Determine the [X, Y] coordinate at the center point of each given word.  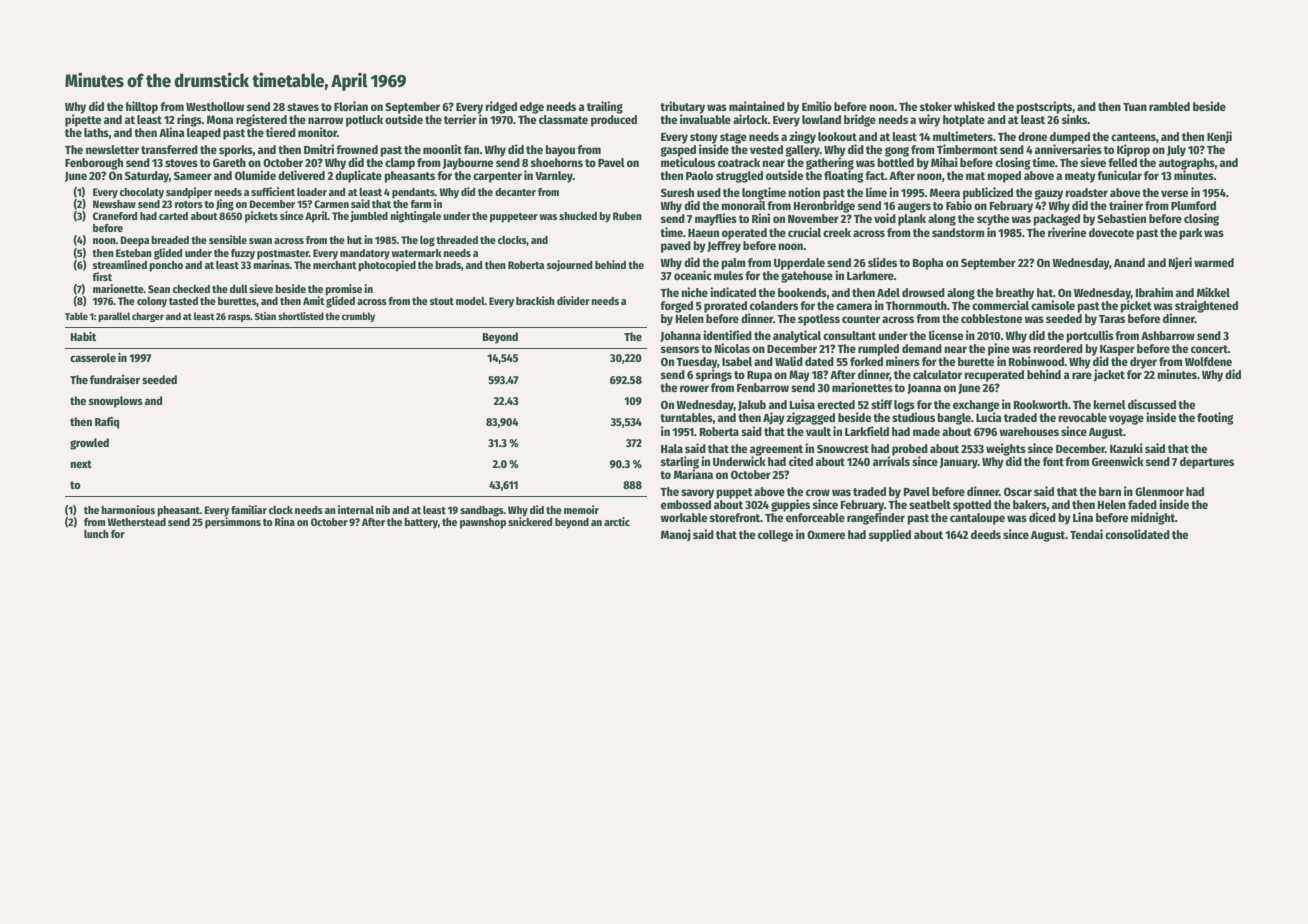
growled [89, 444]
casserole [93, 357]
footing [1215, 418]
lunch [96, 534]
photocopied [387, 265]
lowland [821, 119]
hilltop [142, 107]
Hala [672, 448]
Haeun [703, 233]
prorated [725, 307]
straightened [1206, 306]
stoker [936, 106]
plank [912, 220]
